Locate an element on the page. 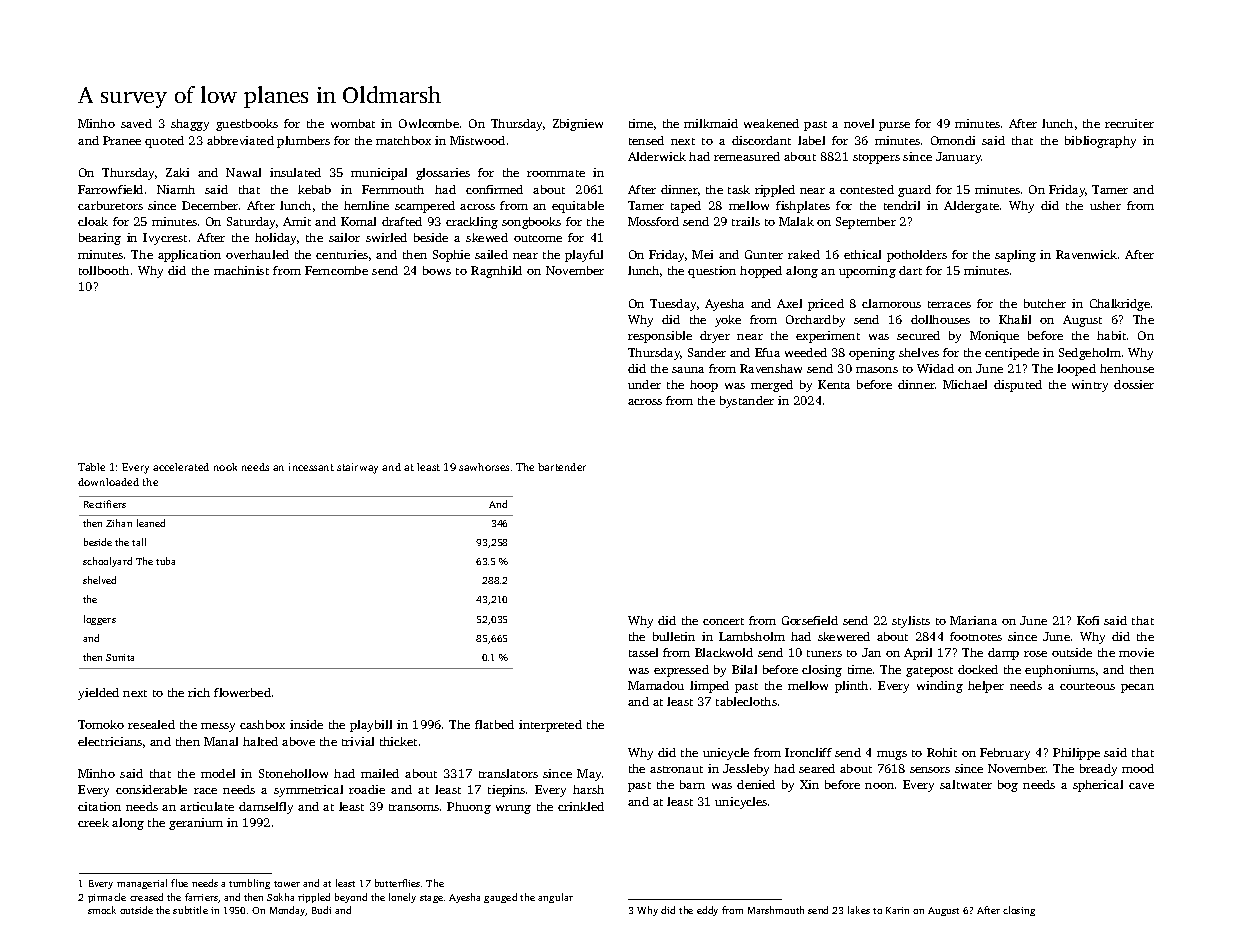 The height and width of the image is (952, 1233). tuba is located at coordinates (165, 561).
